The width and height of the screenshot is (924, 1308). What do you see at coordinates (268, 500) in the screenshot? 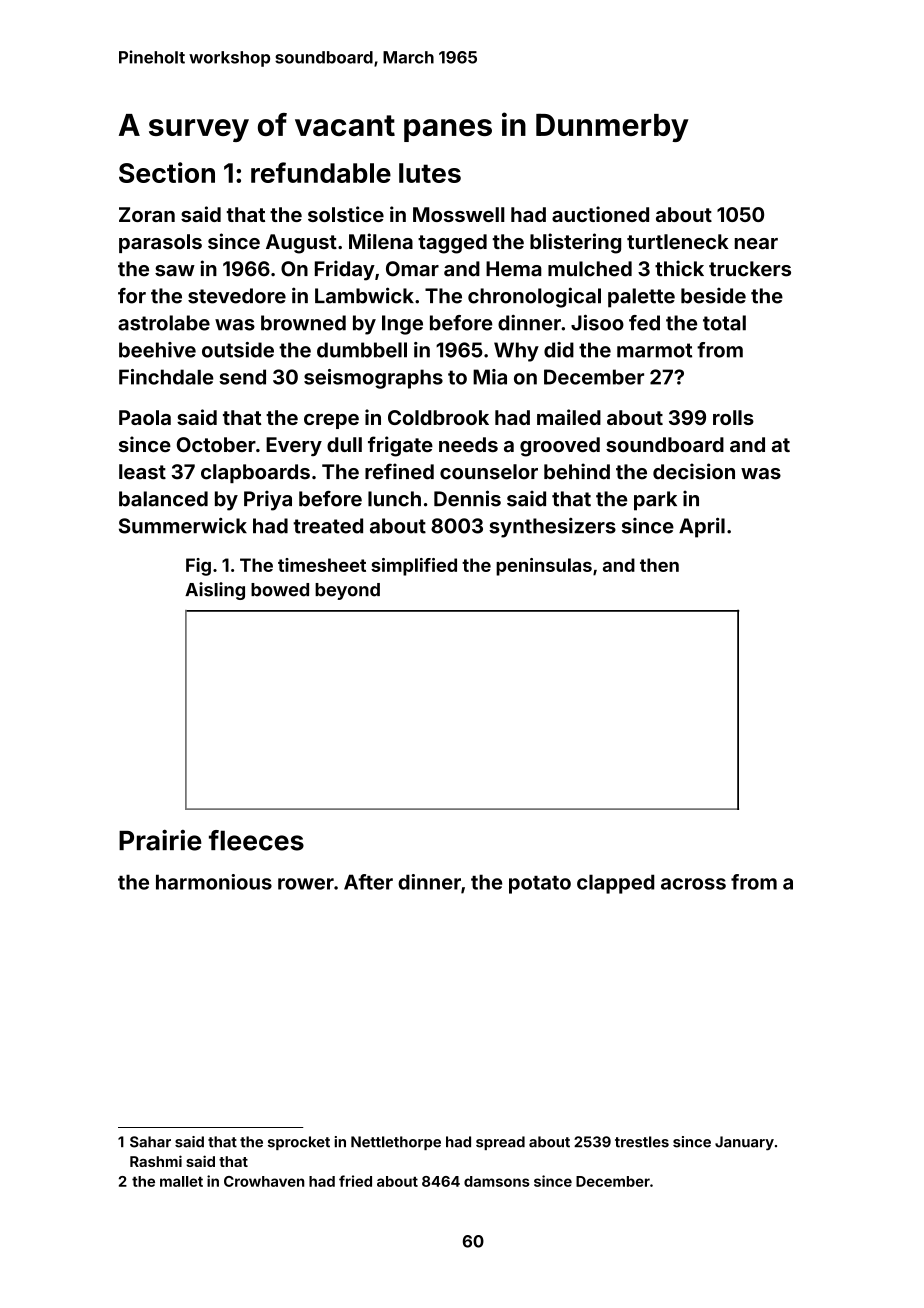
I see `Priya` at bounding box center [268, 500].
